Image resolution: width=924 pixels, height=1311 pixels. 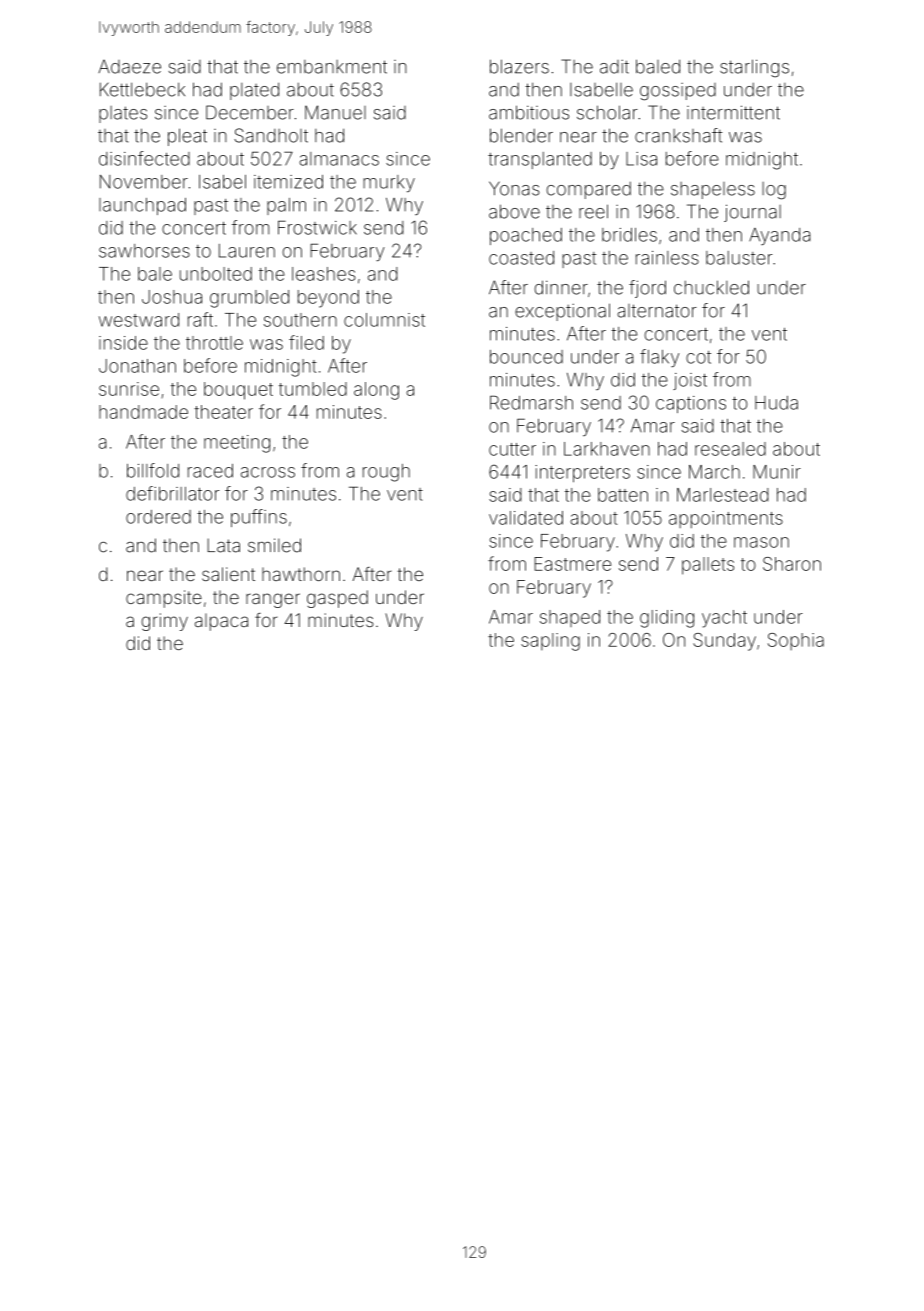 I want to click on Sophia, so click(x=796, y=641).
